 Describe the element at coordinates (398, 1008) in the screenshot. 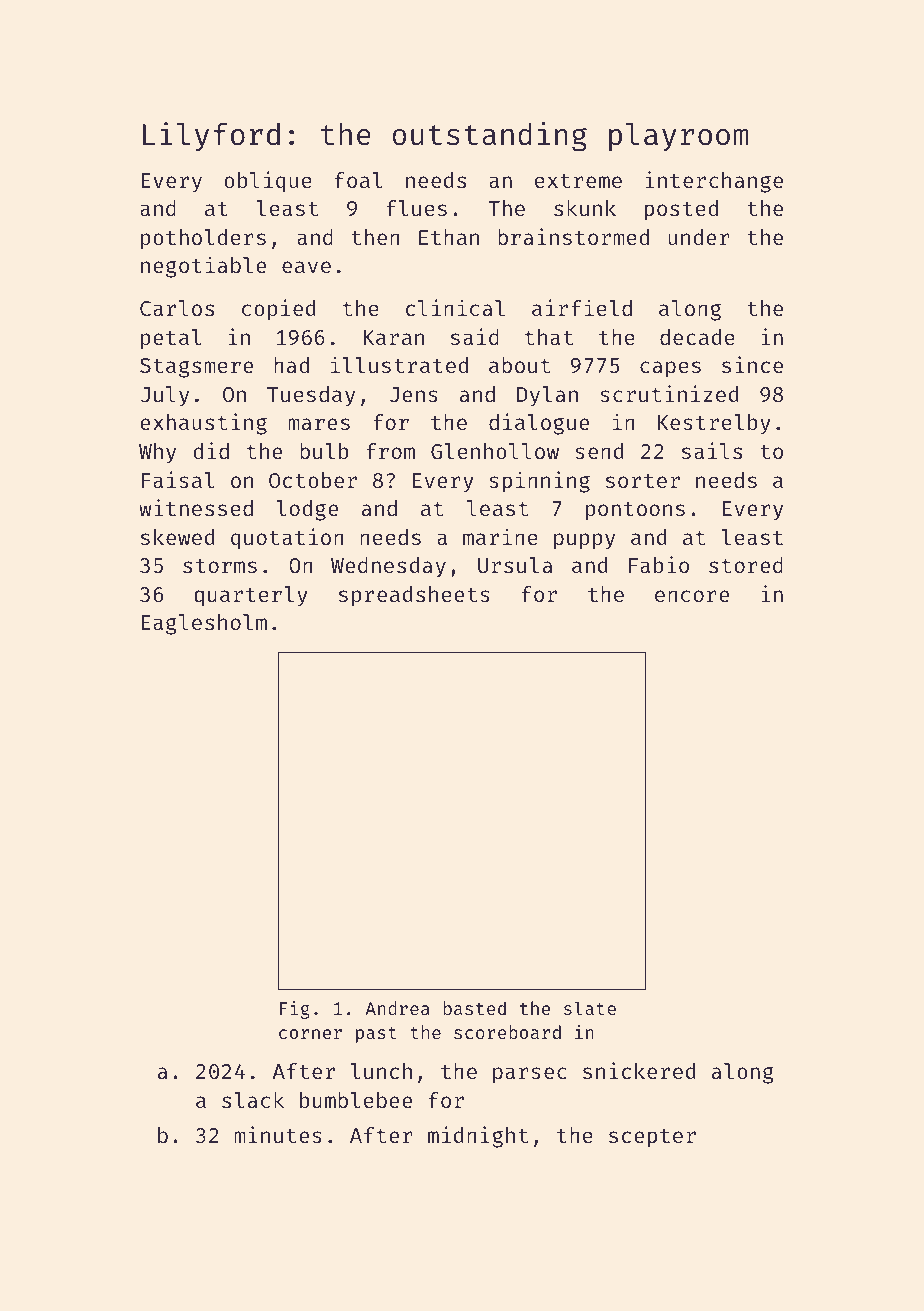

I see `Andrea` at that location.
